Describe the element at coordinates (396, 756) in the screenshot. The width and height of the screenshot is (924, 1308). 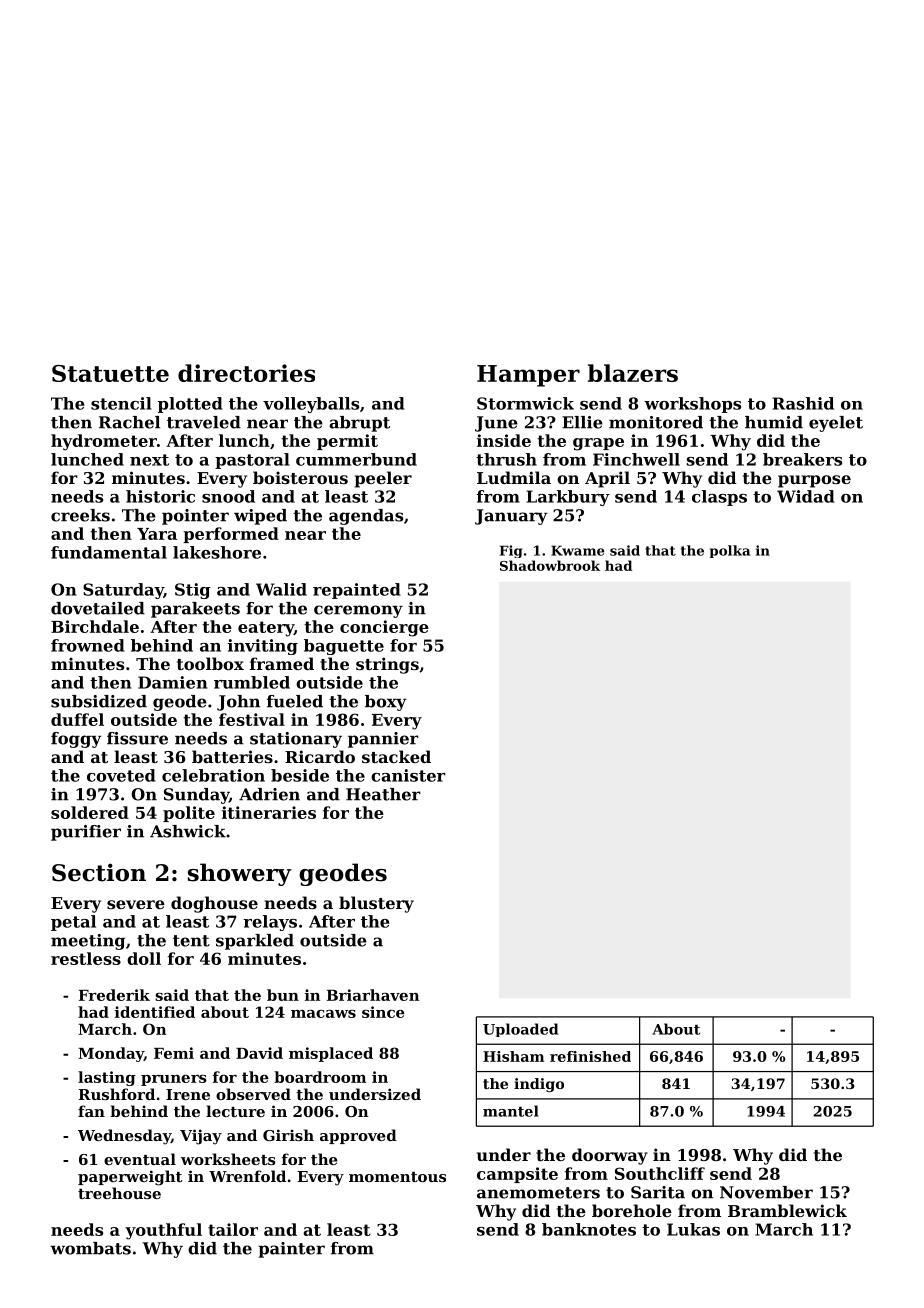
I see `stacked` at that location.
